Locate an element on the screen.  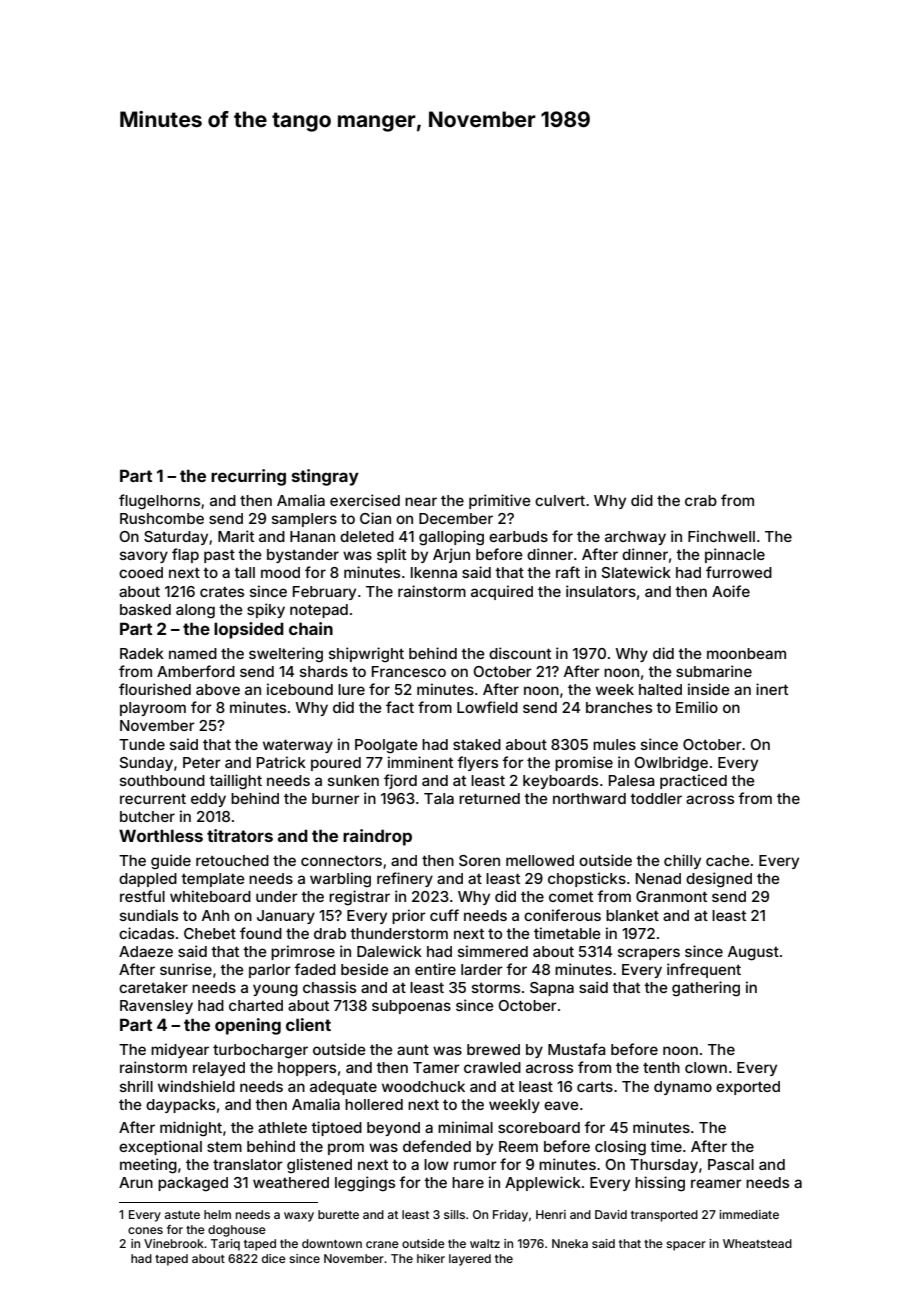
simmered is located at coordinates (493, 951).
